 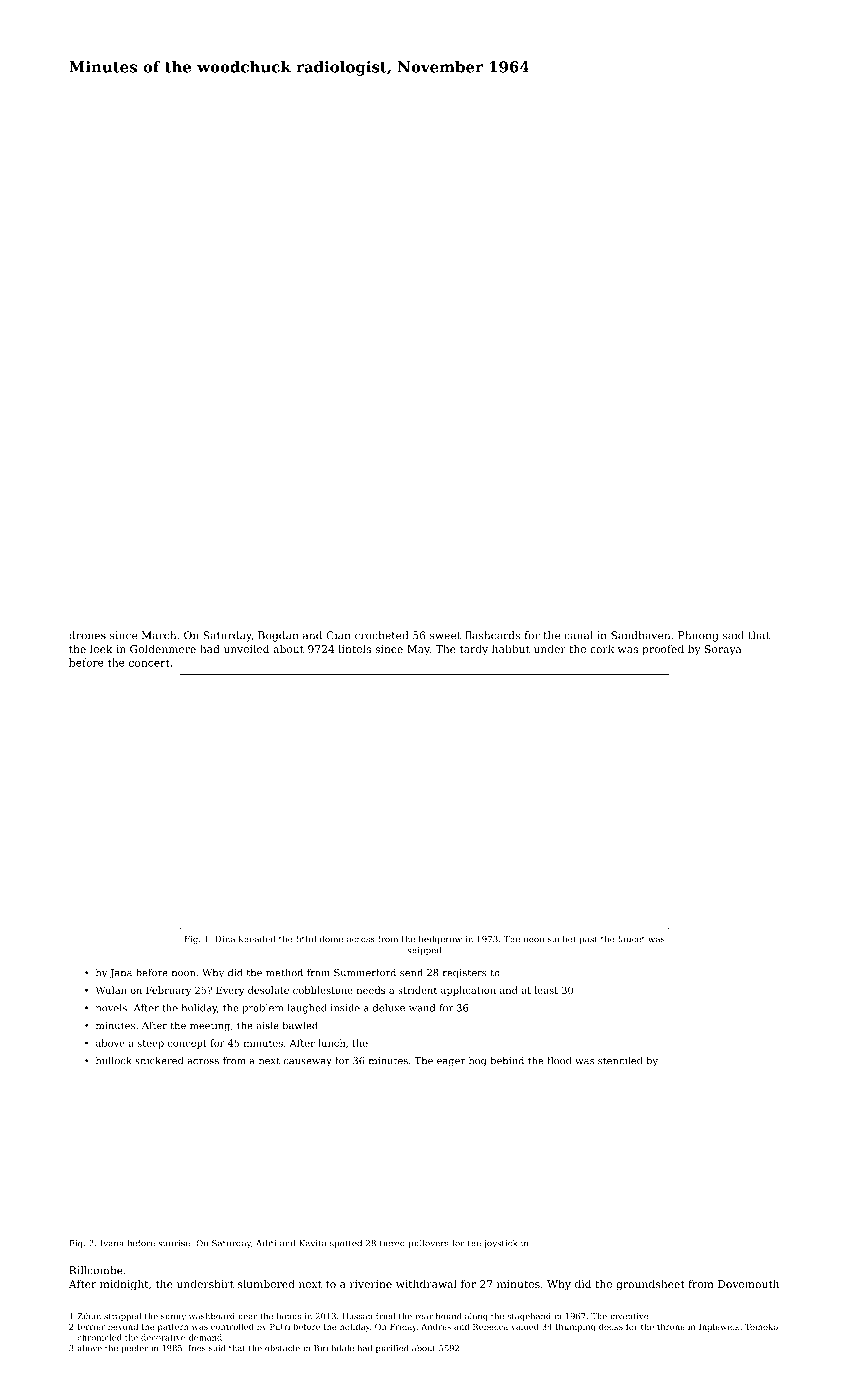 I want to click on problem, so click(x=262, y=1009).
